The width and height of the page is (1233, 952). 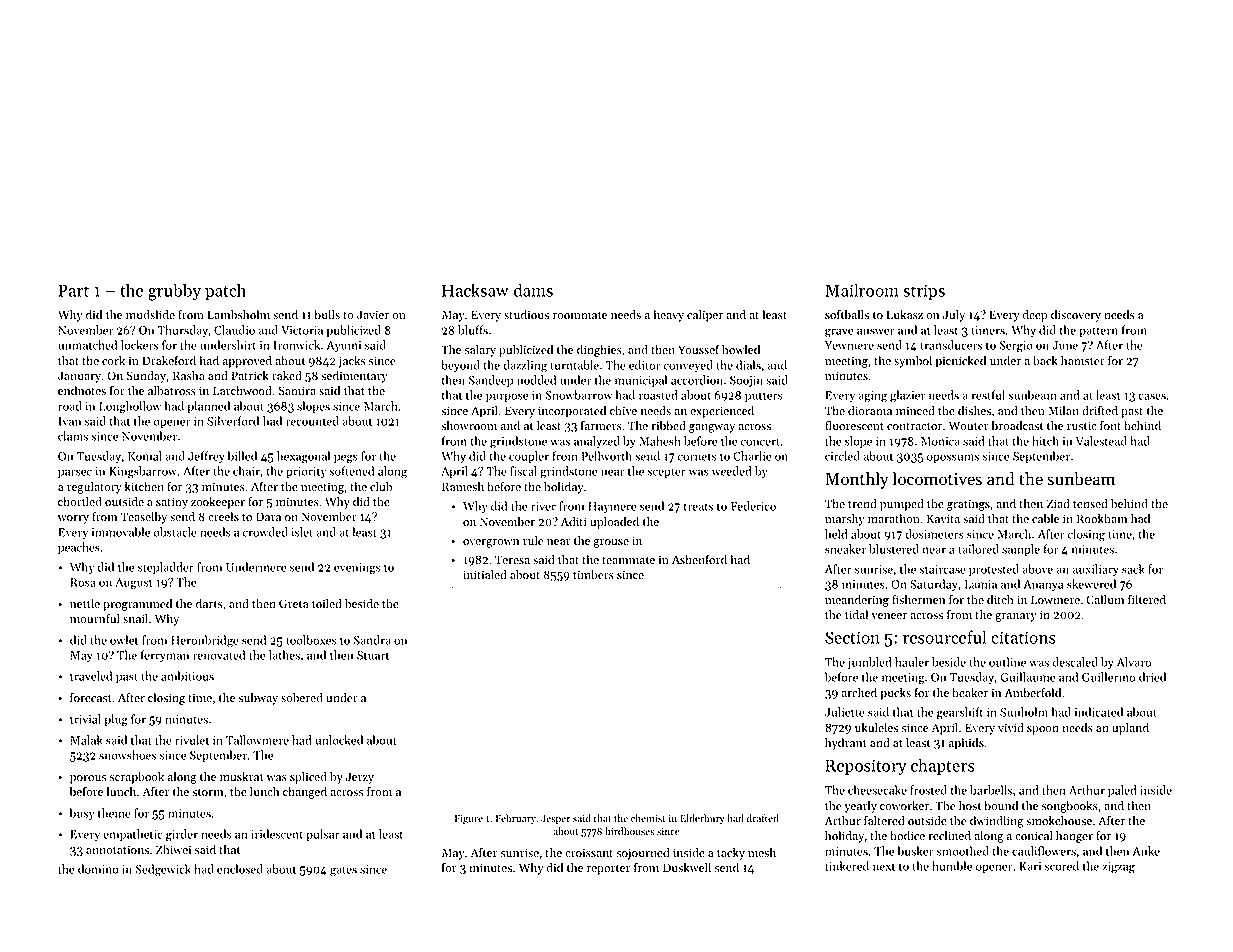 I want to click on pattern, so click(x=1098, y=332).
